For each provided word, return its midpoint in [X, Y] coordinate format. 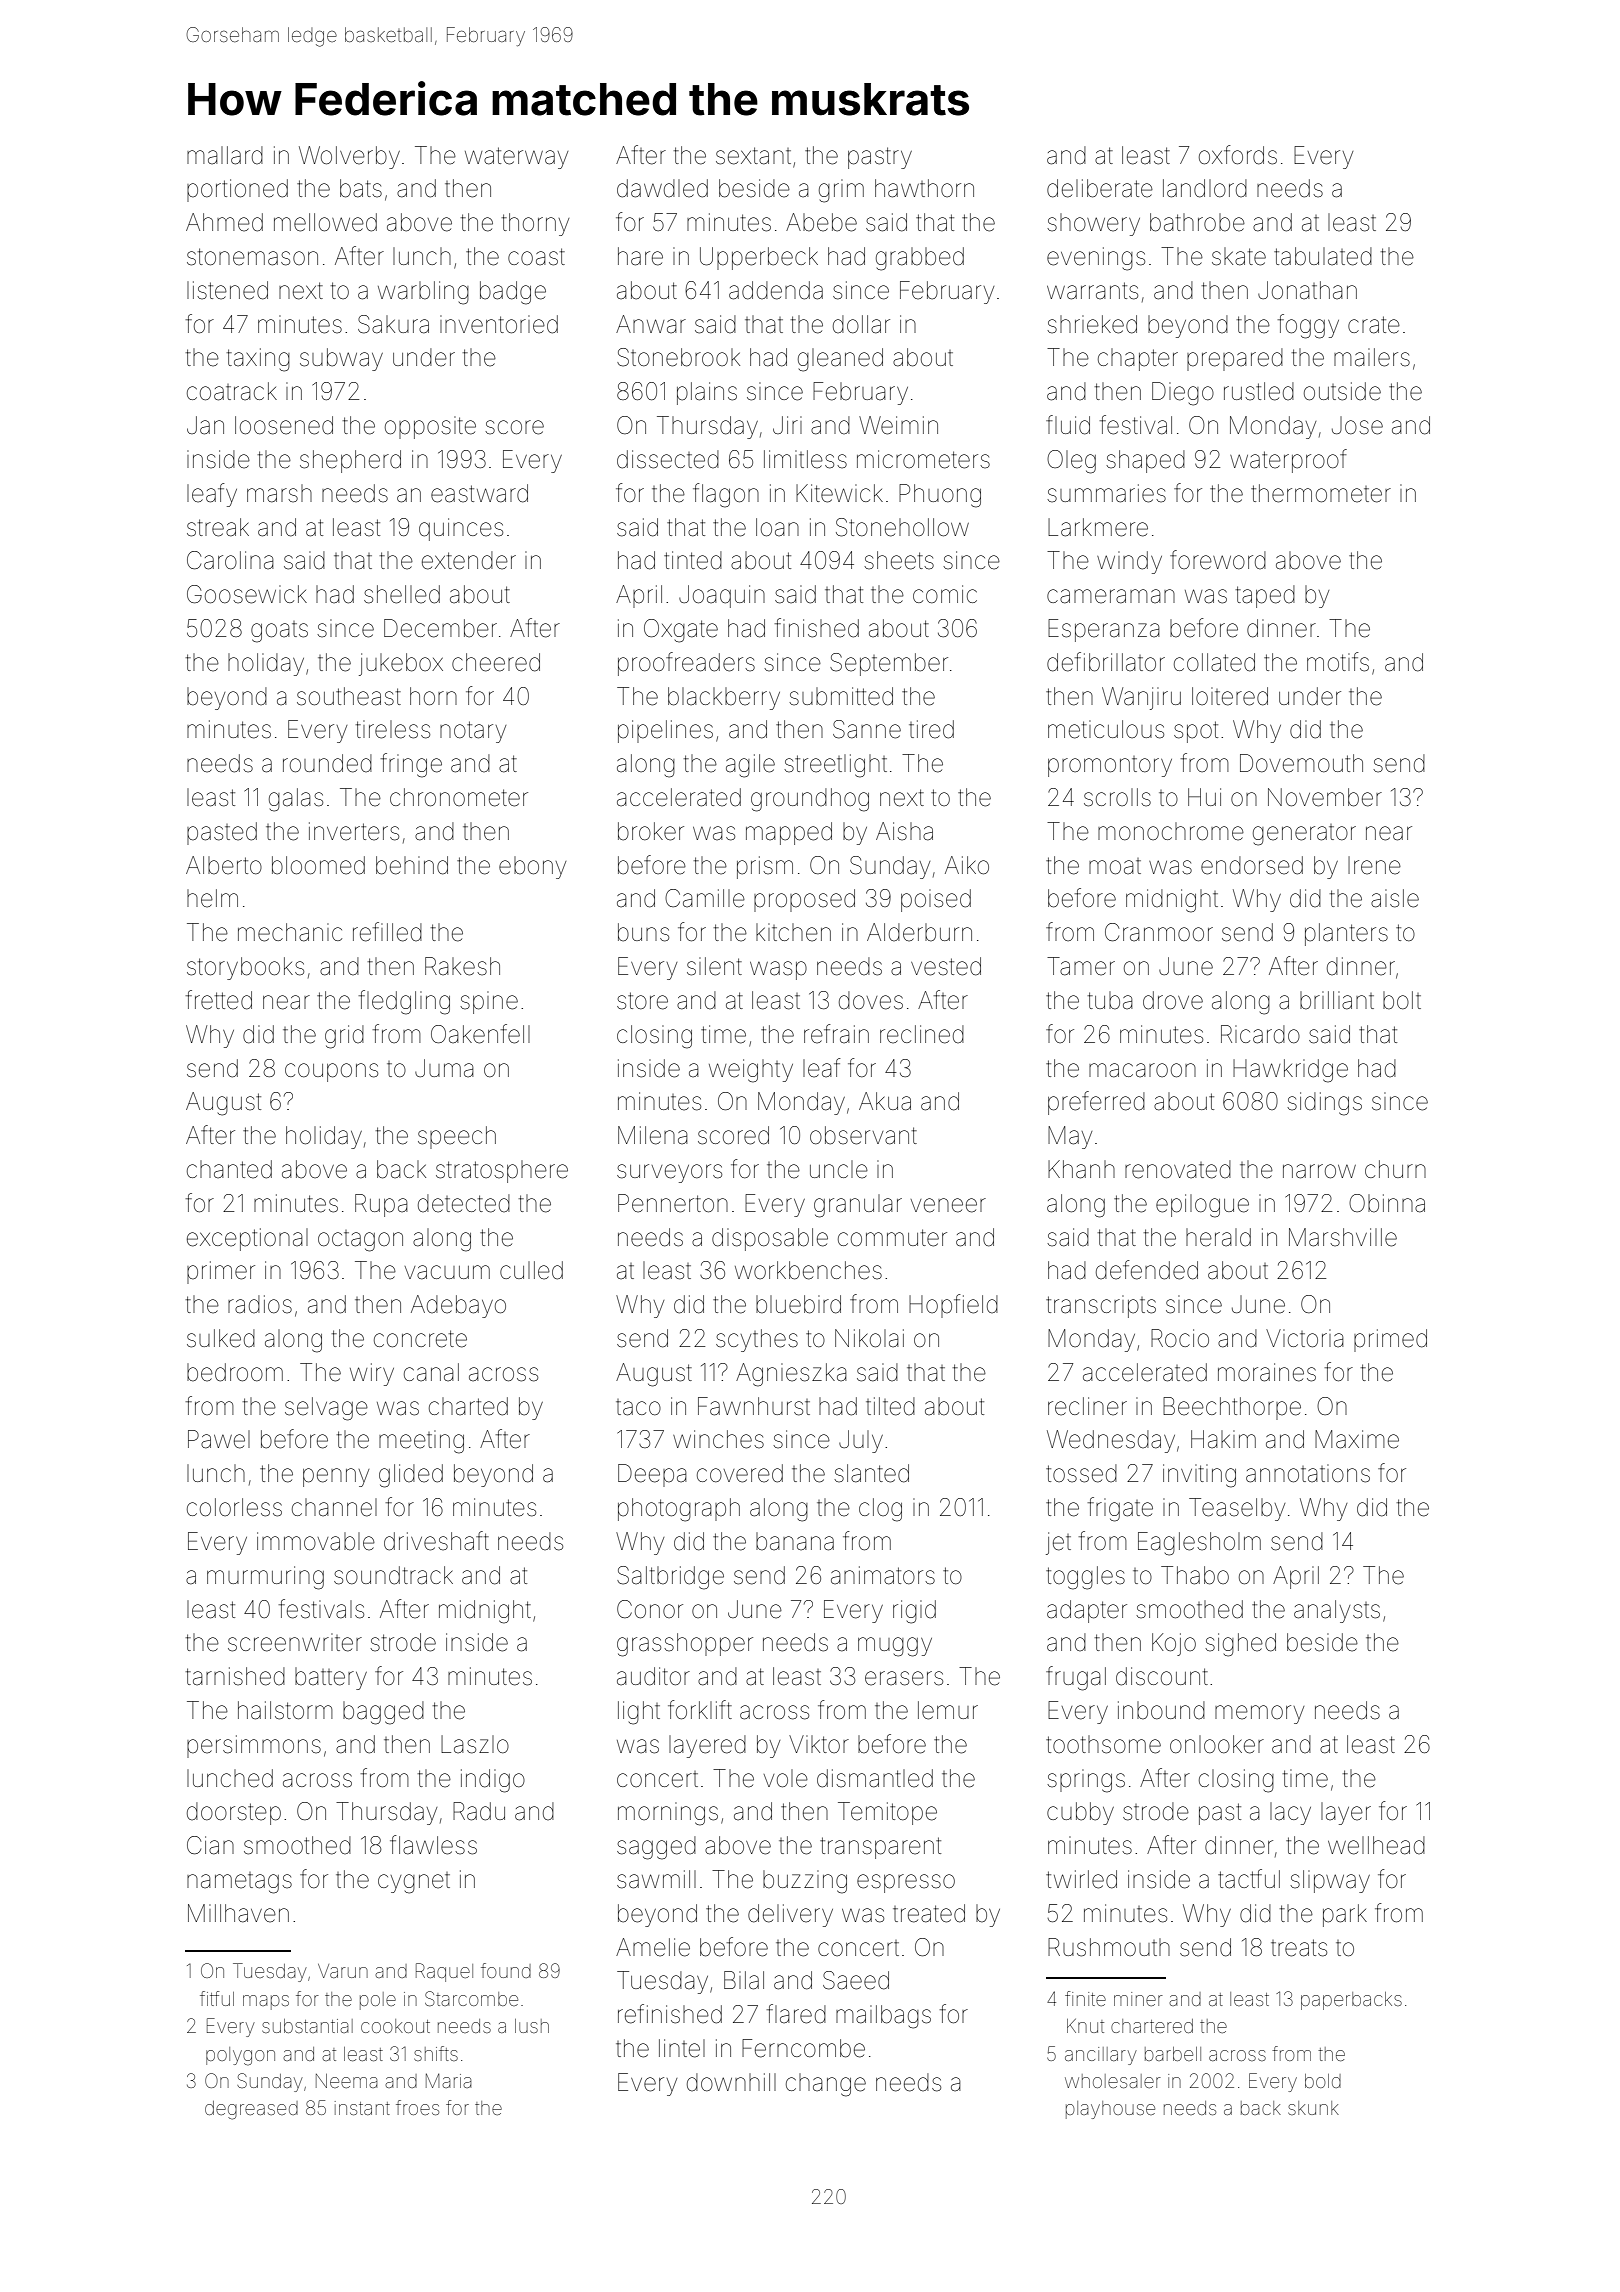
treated [929, 1913]
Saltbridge [670, 1578]
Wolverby [349, 157]
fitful [217, 1998]
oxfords [1238, 155]
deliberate [1100, 188]
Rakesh [462, 966]
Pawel [219, 1439]
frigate [1120, 1509]
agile [750, 766]
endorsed [1252, 865]
